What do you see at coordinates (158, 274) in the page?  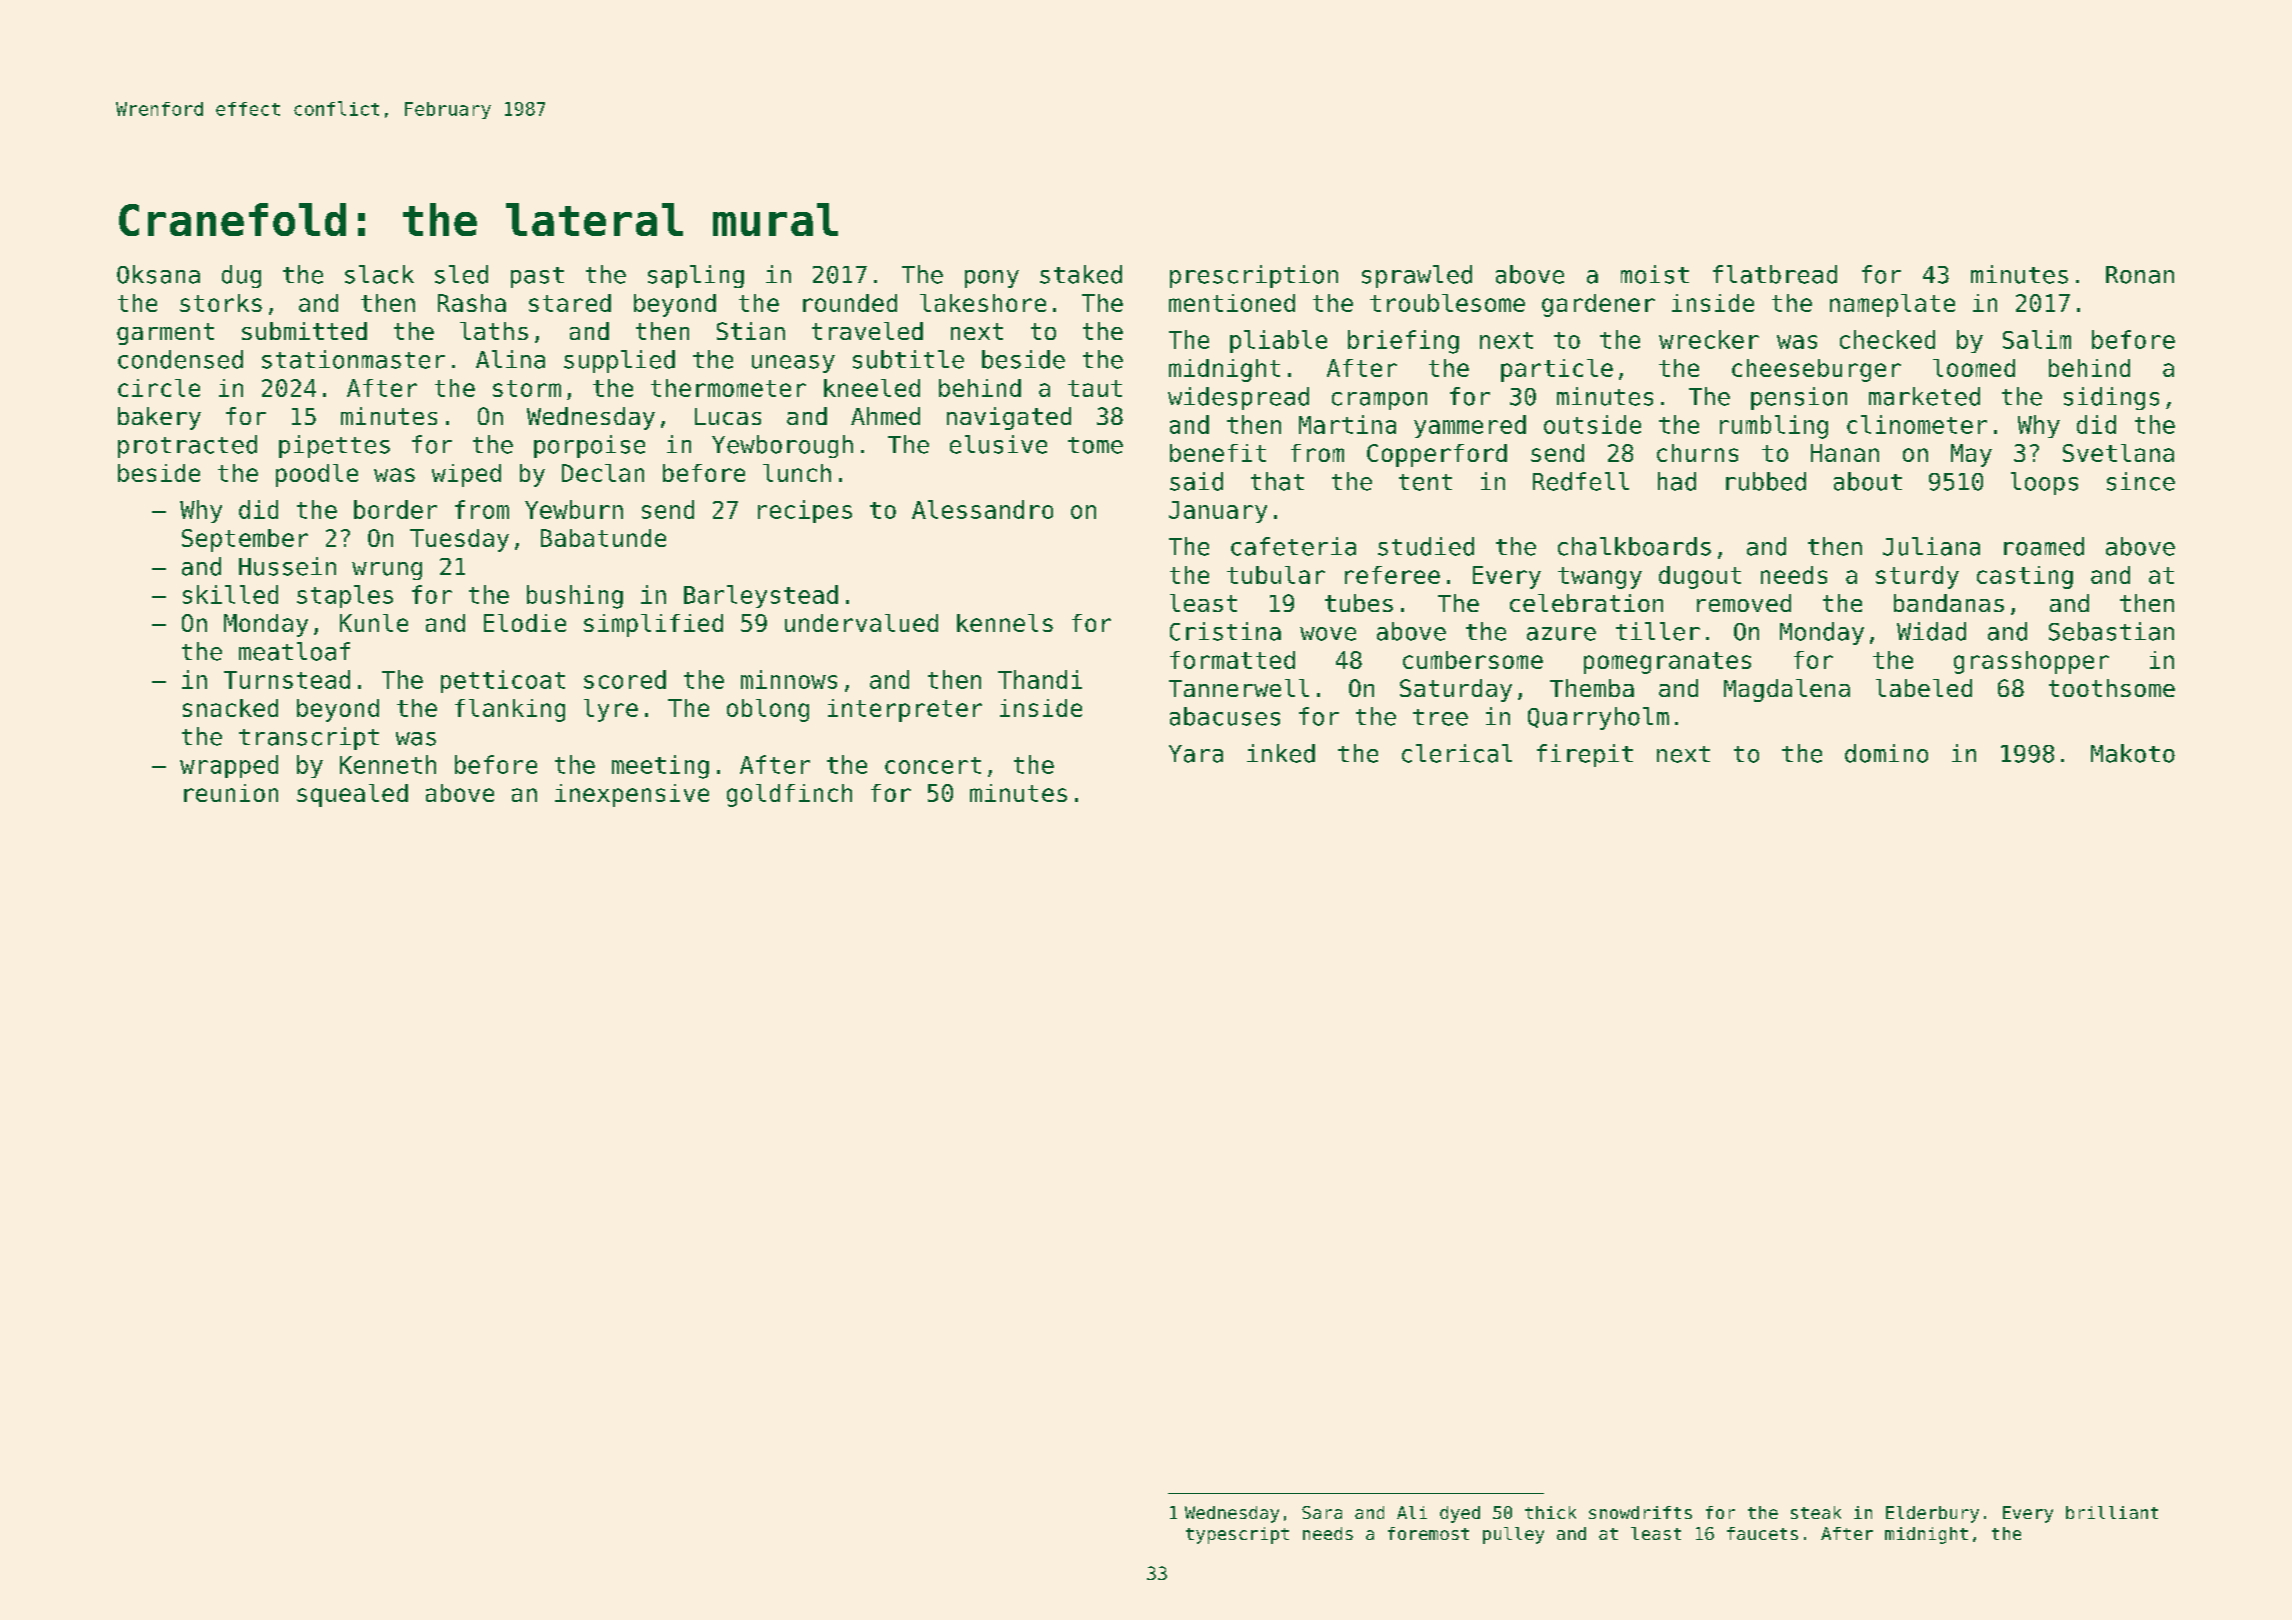 I see `Oksana` at bounding box center [158, 274].
